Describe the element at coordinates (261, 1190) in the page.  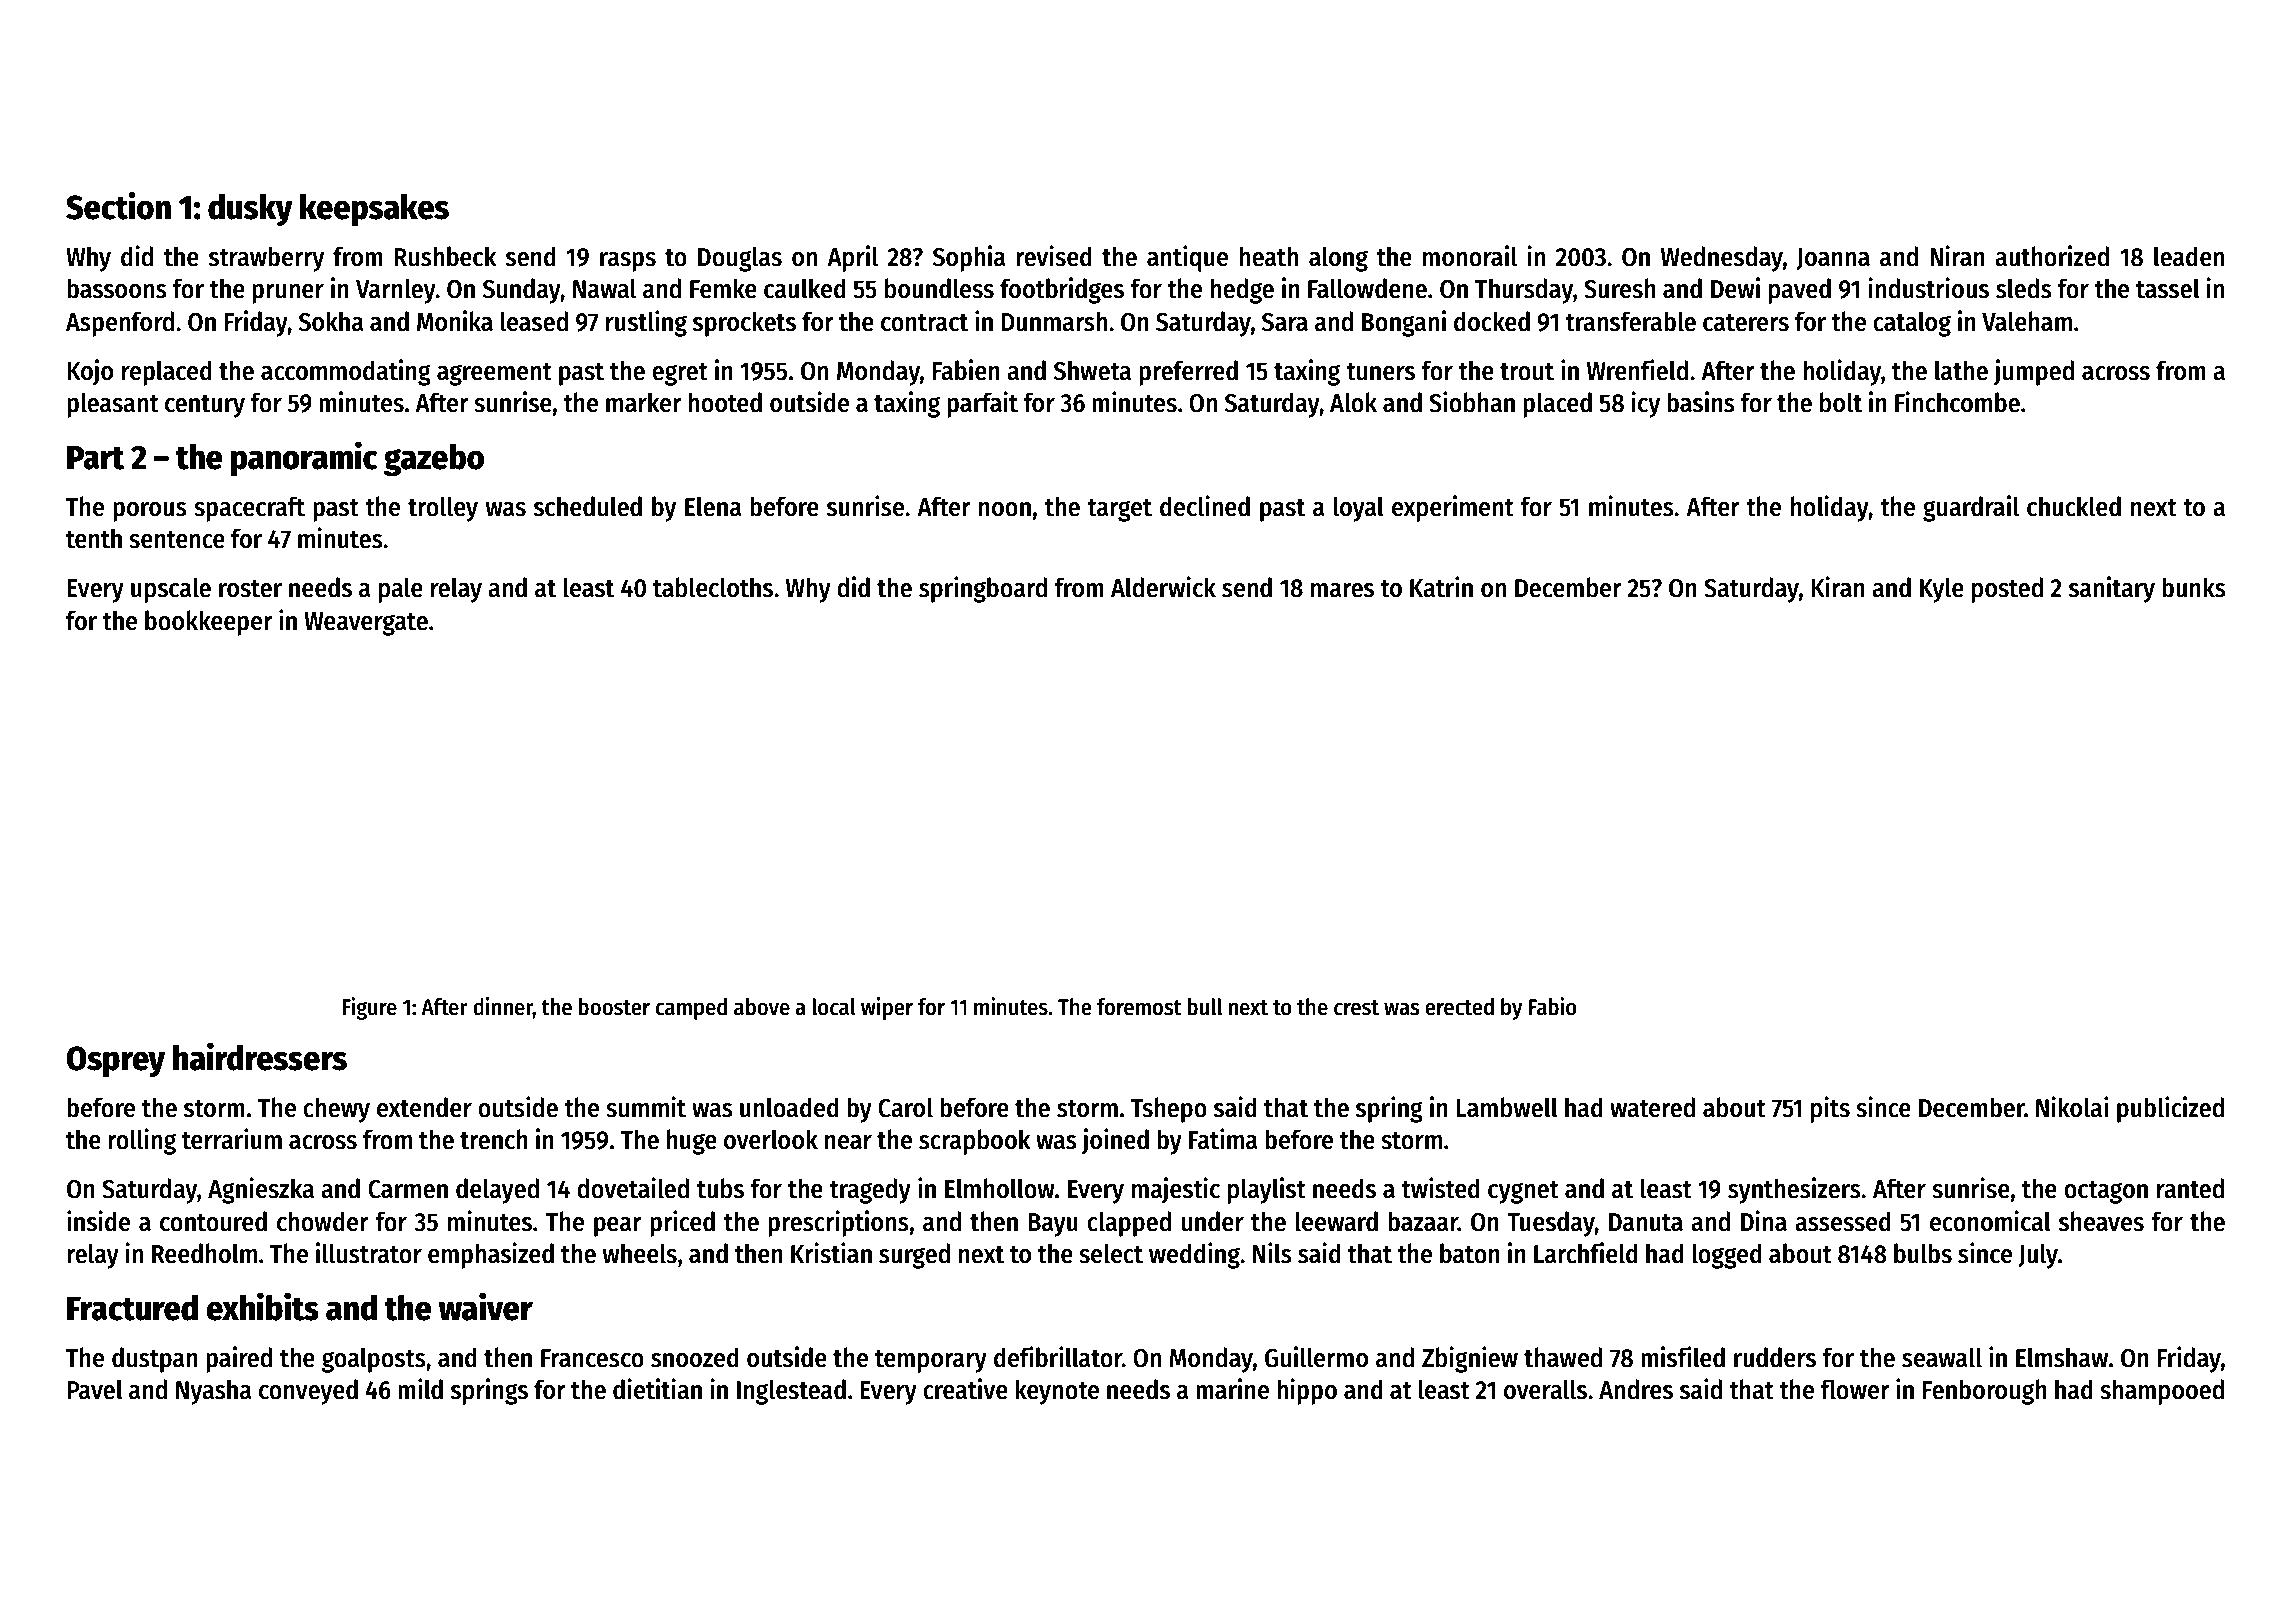
I see `Agnieszka` at that location.
